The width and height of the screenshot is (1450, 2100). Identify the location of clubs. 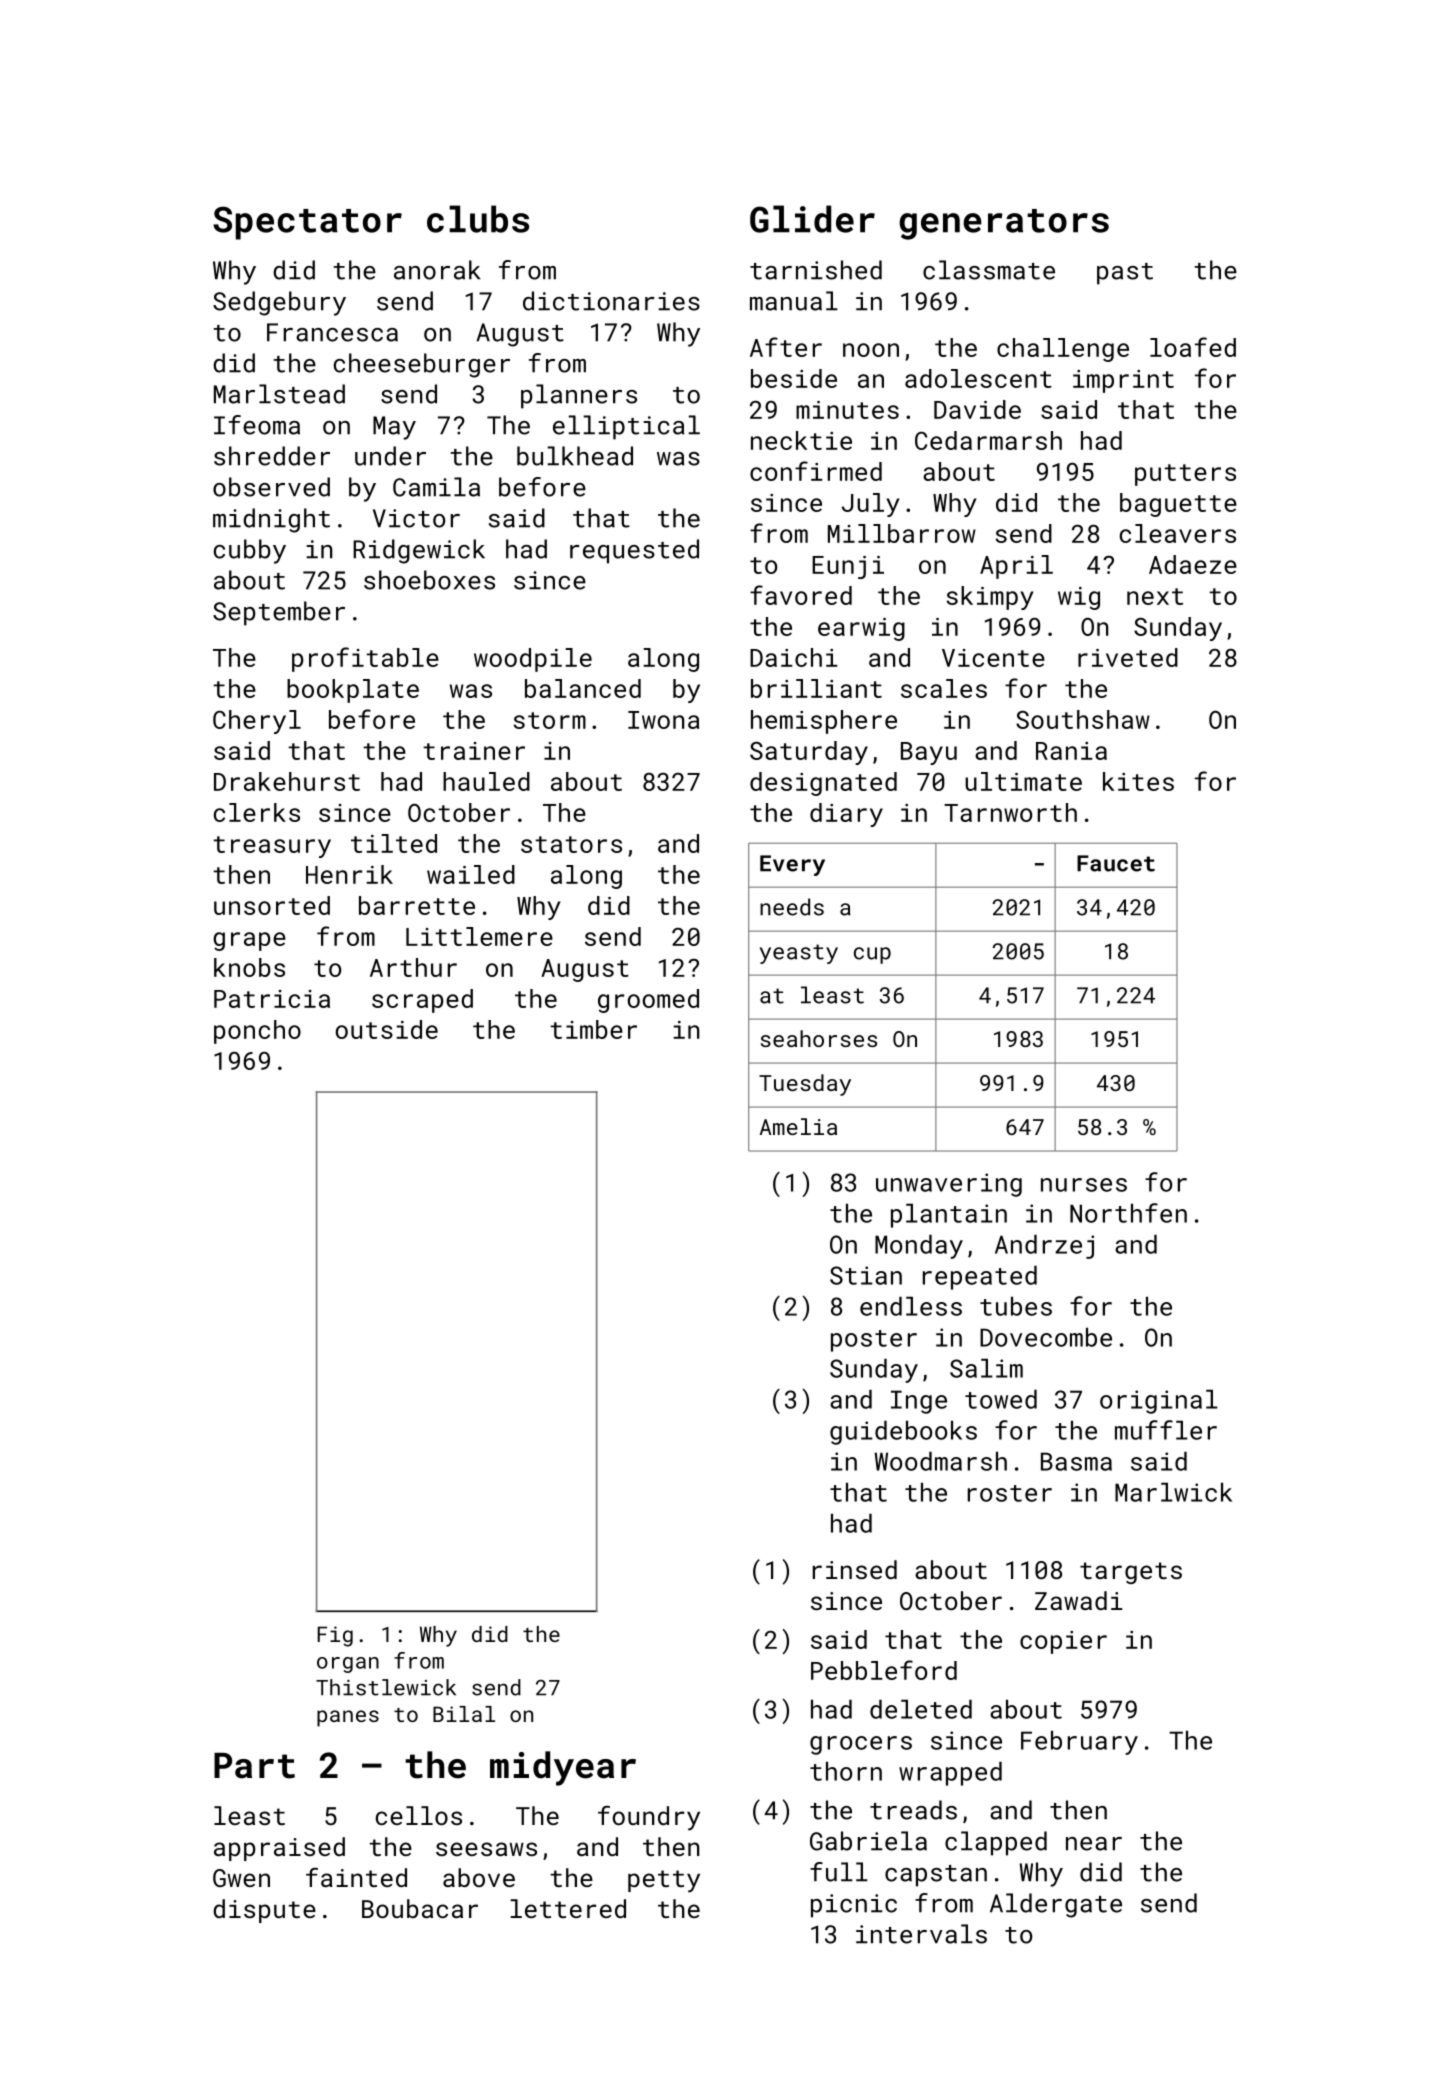
(478, 219).
